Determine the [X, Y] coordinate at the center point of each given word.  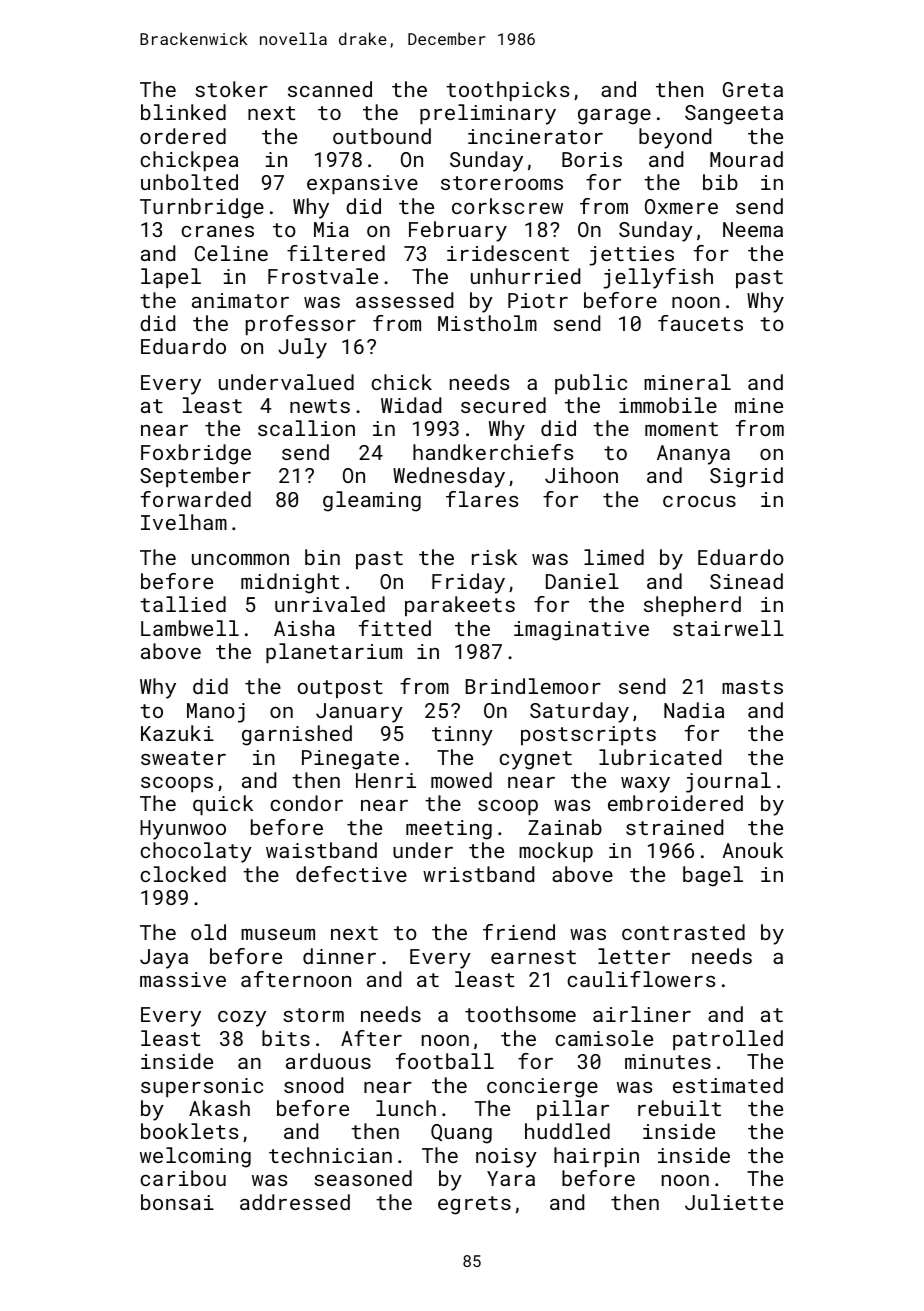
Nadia [694, 710]
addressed [295, 1202]
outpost [340, 689]
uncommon [240, 559]
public [591, 384]
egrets [474, 1205]
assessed [404, 300]
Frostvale [323, 276]
